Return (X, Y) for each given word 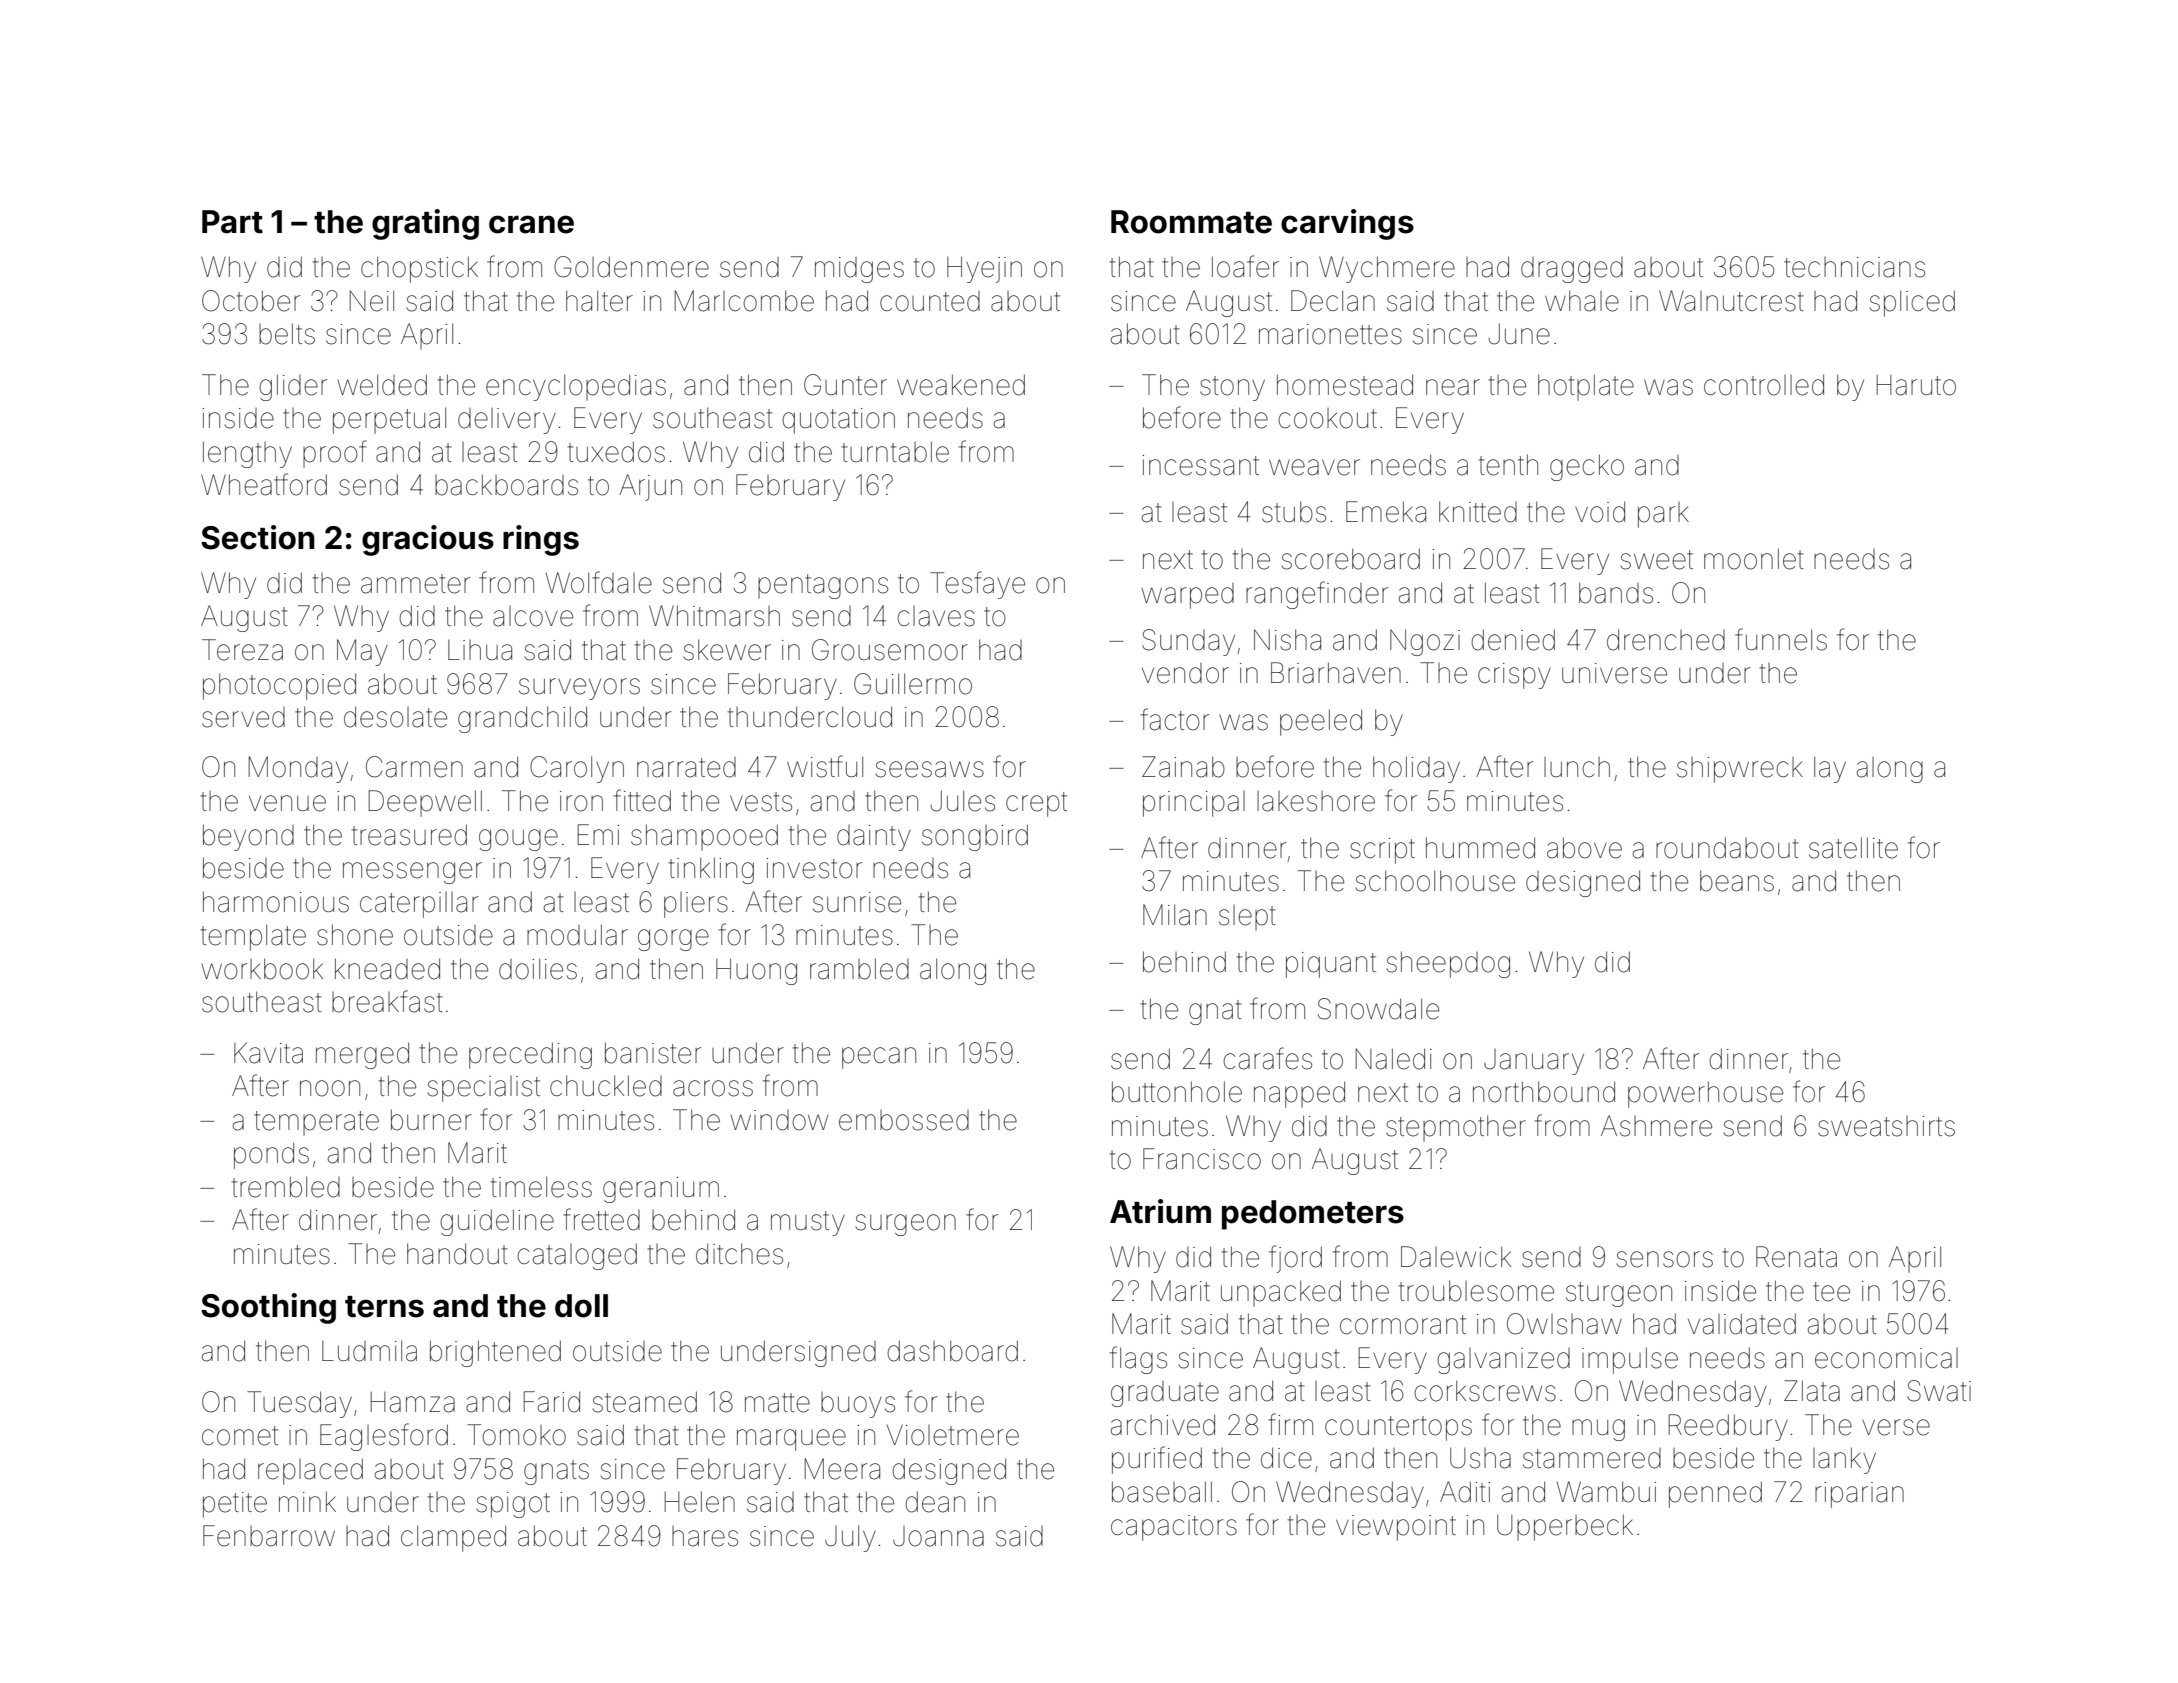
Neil (372, 301)
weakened (961, 385)
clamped (453, 1538)
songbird (975, 837)
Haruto (1916, 385)
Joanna (938, 1536)
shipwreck (1740, 770)
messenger (412, 873)
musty (808, 1223)
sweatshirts (1886, 1126)
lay (1830, 769)
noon (330, 1088)
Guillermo (913, 684)
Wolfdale (599, 582)
